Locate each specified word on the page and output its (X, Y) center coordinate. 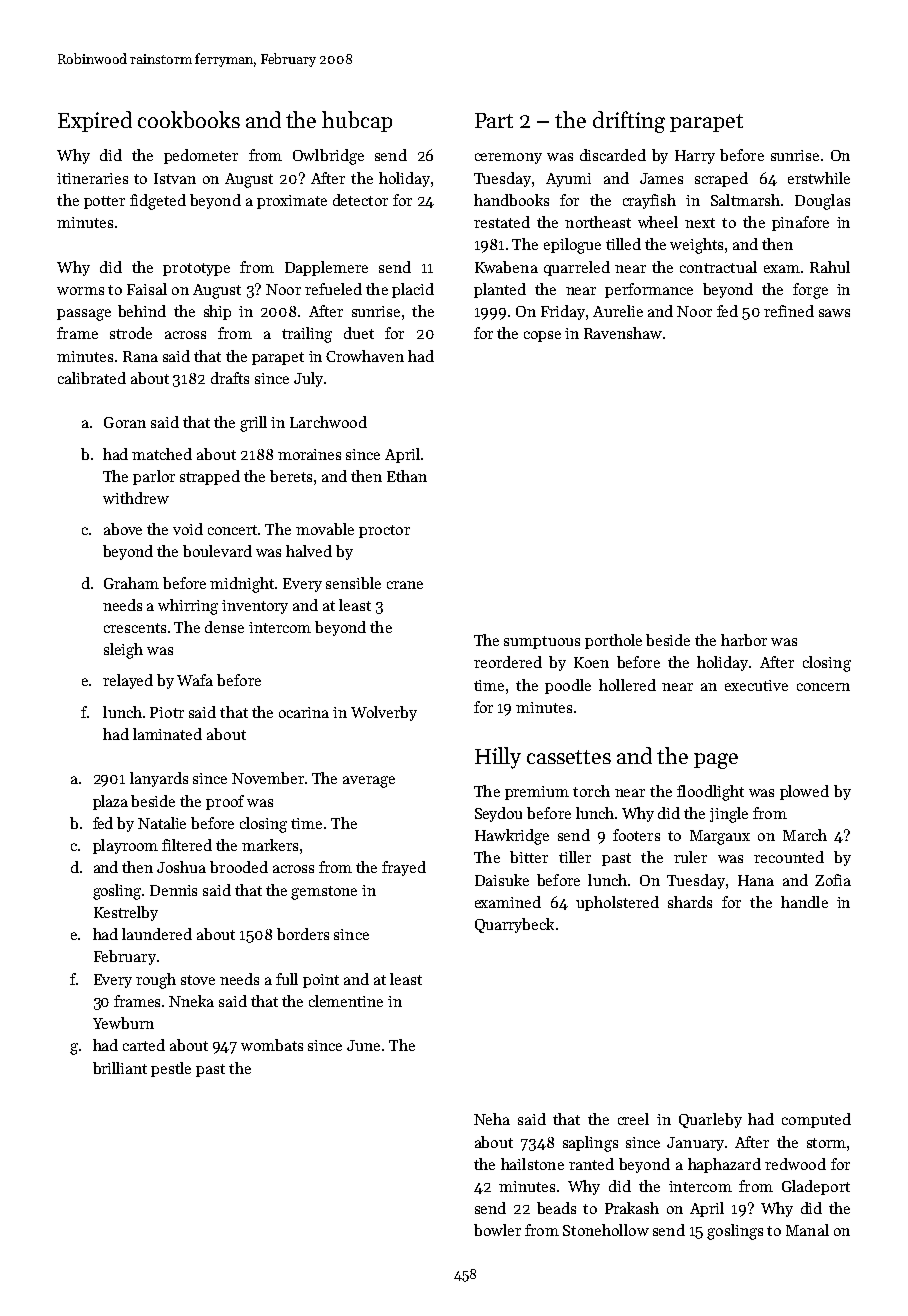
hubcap (357, 121)
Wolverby (384, 713)
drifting (629, 122)
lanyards (159, 779)
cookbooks (189, 119)
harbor (744, 640)
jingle (729, 815)
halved (309, 551)
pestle (171, 1069)
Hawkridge (512, 837)
